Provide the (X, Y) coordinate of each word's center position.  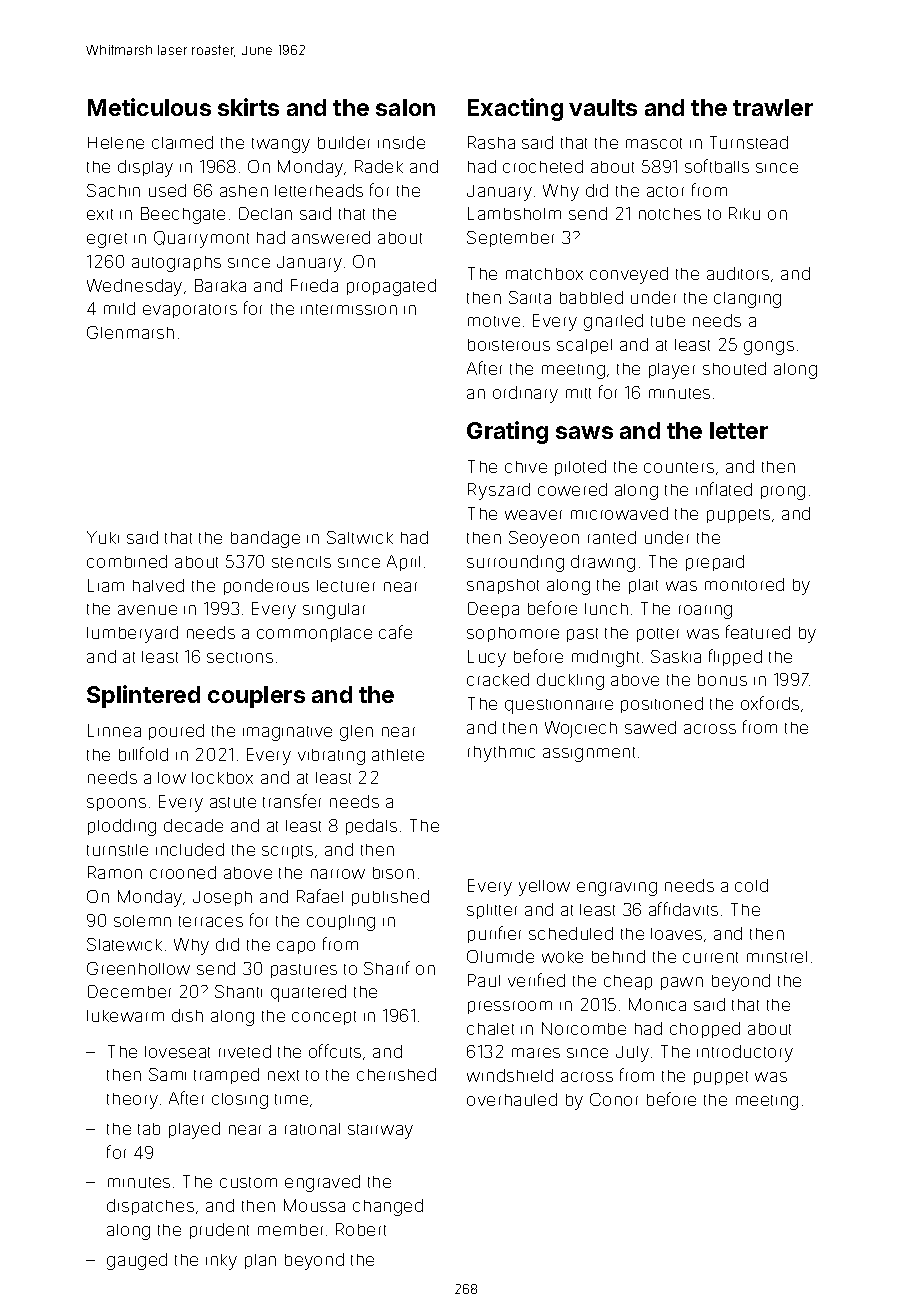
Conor (614, 1099)
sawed (650, 727)
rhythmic (501, 754)
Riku (744, 213)
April (403, 563)
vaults (603, 107)
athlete (398, 755)
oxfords (770, 703)
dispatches (150, 1207)
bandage (265, 539)
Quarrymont (201, 239)
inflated (724, 489)
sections (240, 657)
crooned (183, 872)
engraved (322, 1183)
